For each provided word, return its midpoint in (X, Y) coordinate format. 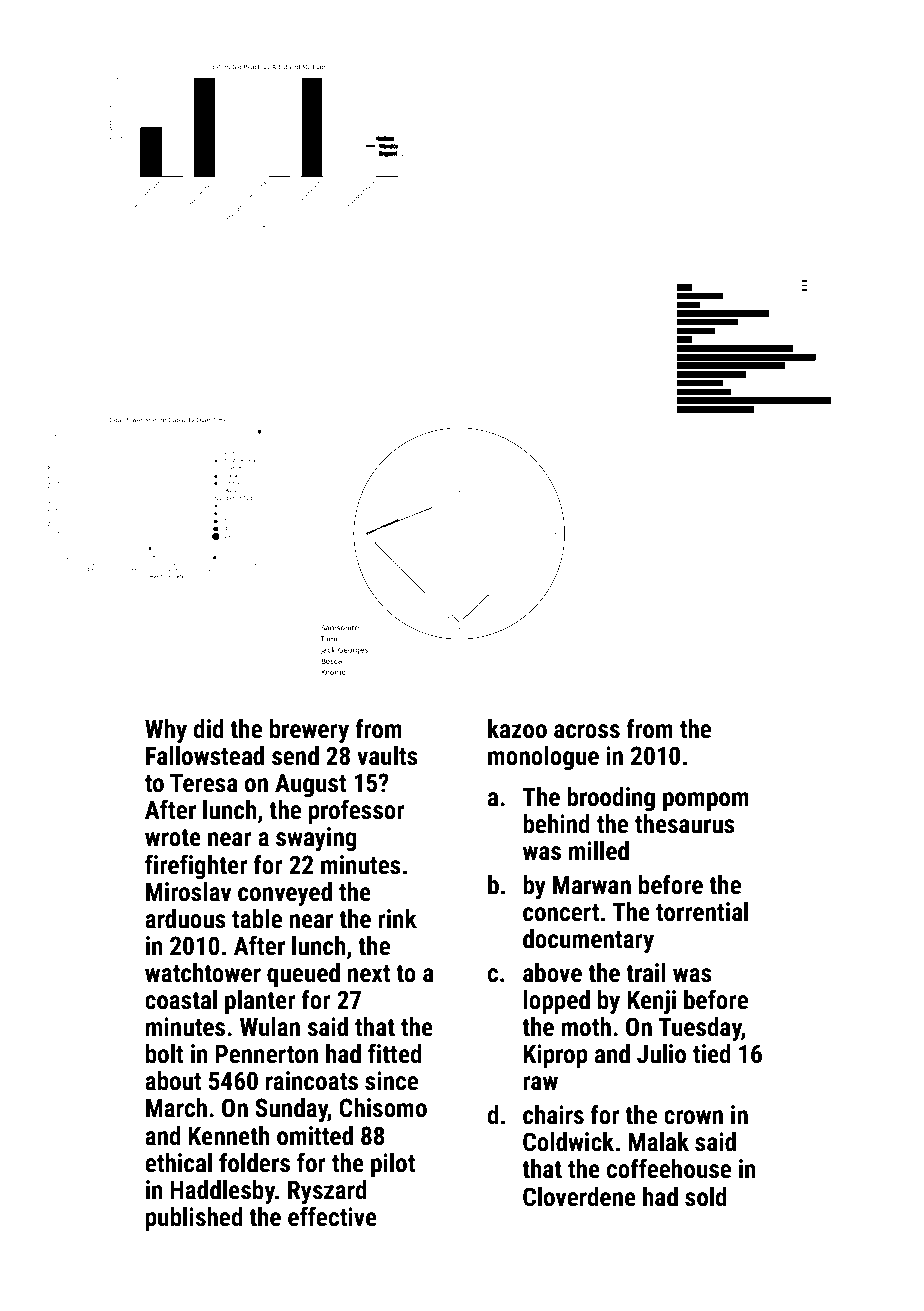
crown (693, 1117)
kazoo (517, 729)
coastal (181, 1000)
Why (166, 731)
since (391, 1081)
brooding (611, 799)
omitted (315, 1136)
